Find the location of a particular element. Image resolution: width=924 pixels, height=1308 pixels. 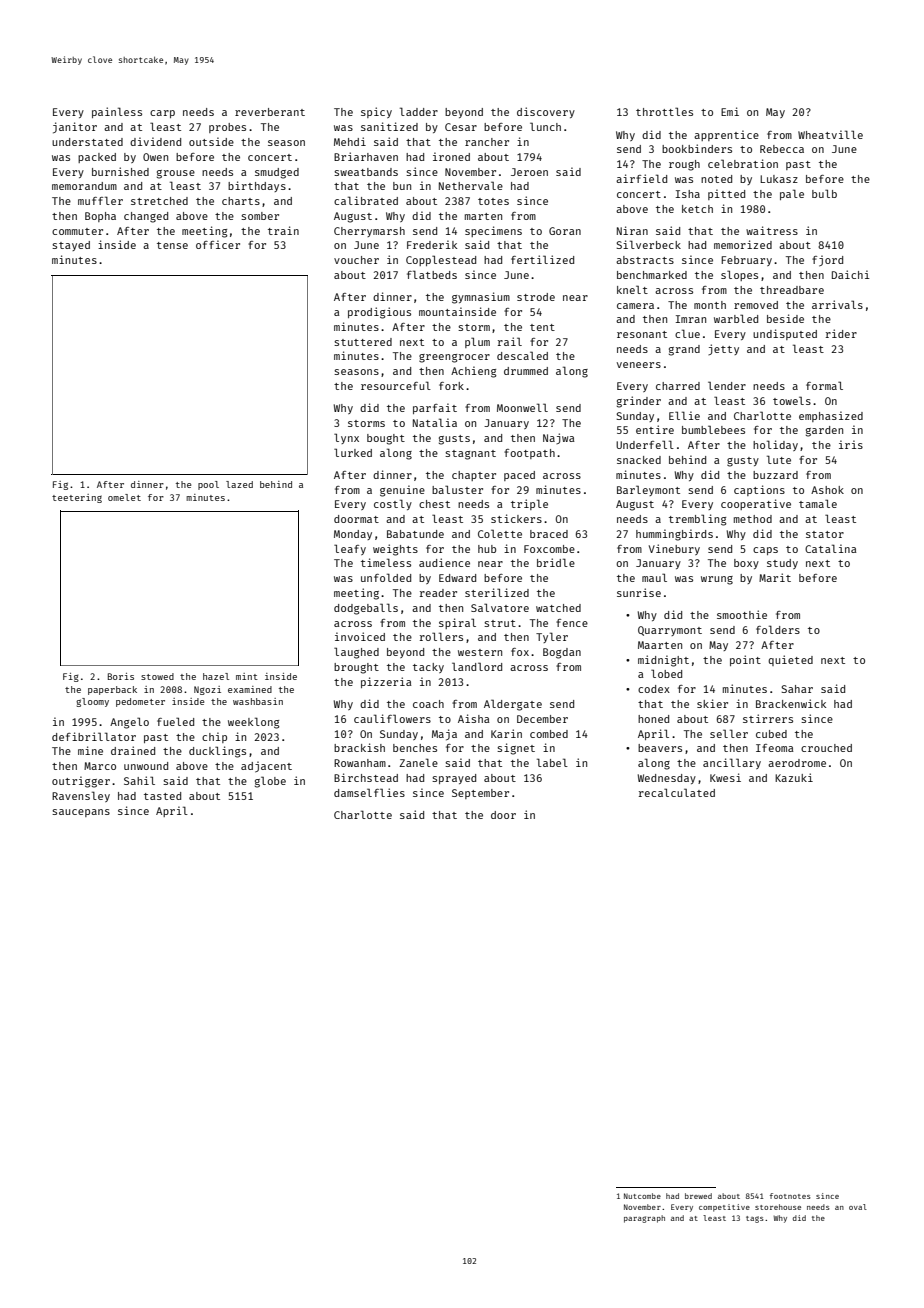

discovery is located at coordinates (546, 112).
